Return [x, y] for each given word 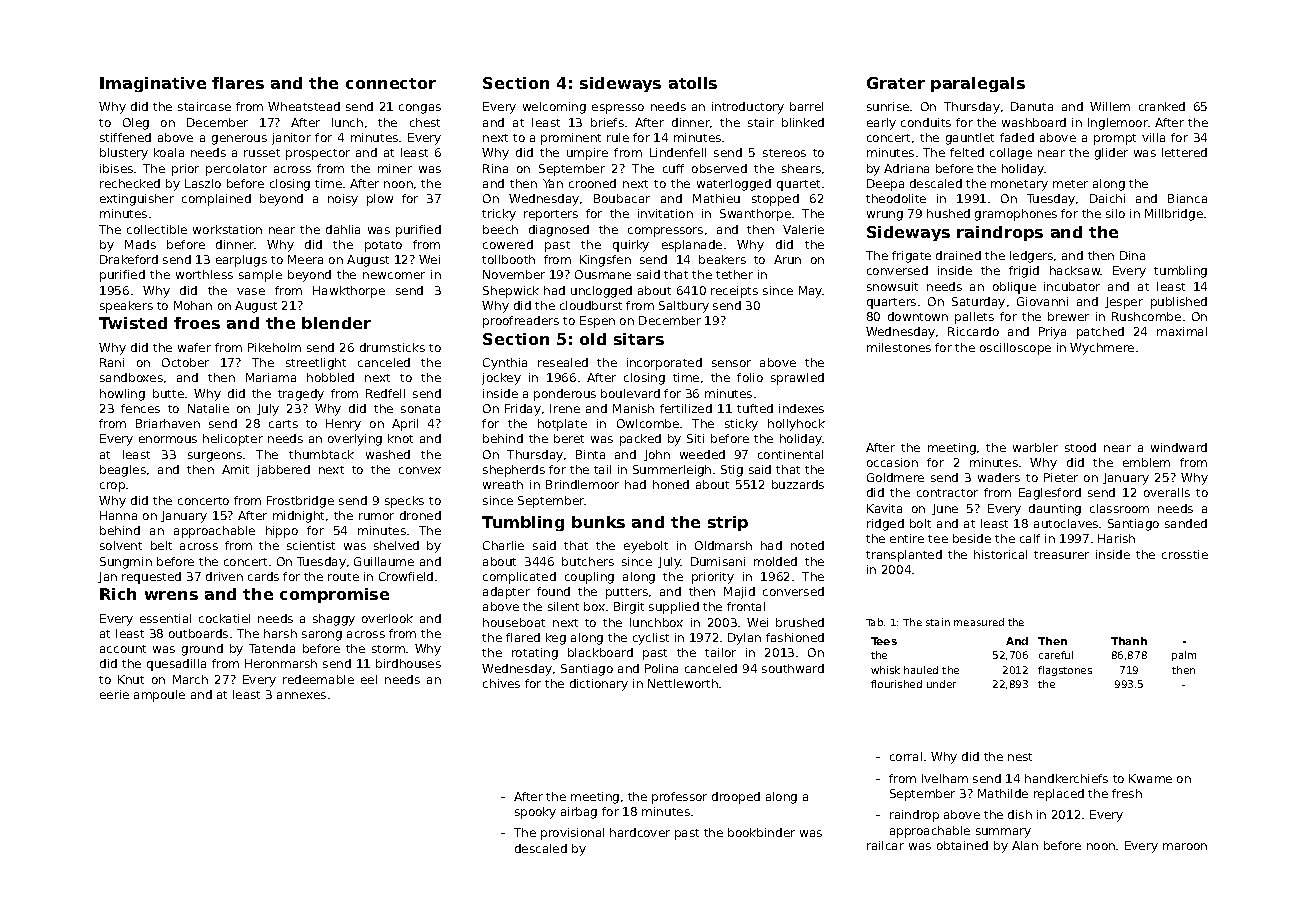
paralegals [978, 84]
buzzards [798, 484]
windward [1179, 447]
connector [391, 83]
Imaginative [153, 84]
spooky [535, 813]
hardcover [640, 832]
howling [122, 395]
